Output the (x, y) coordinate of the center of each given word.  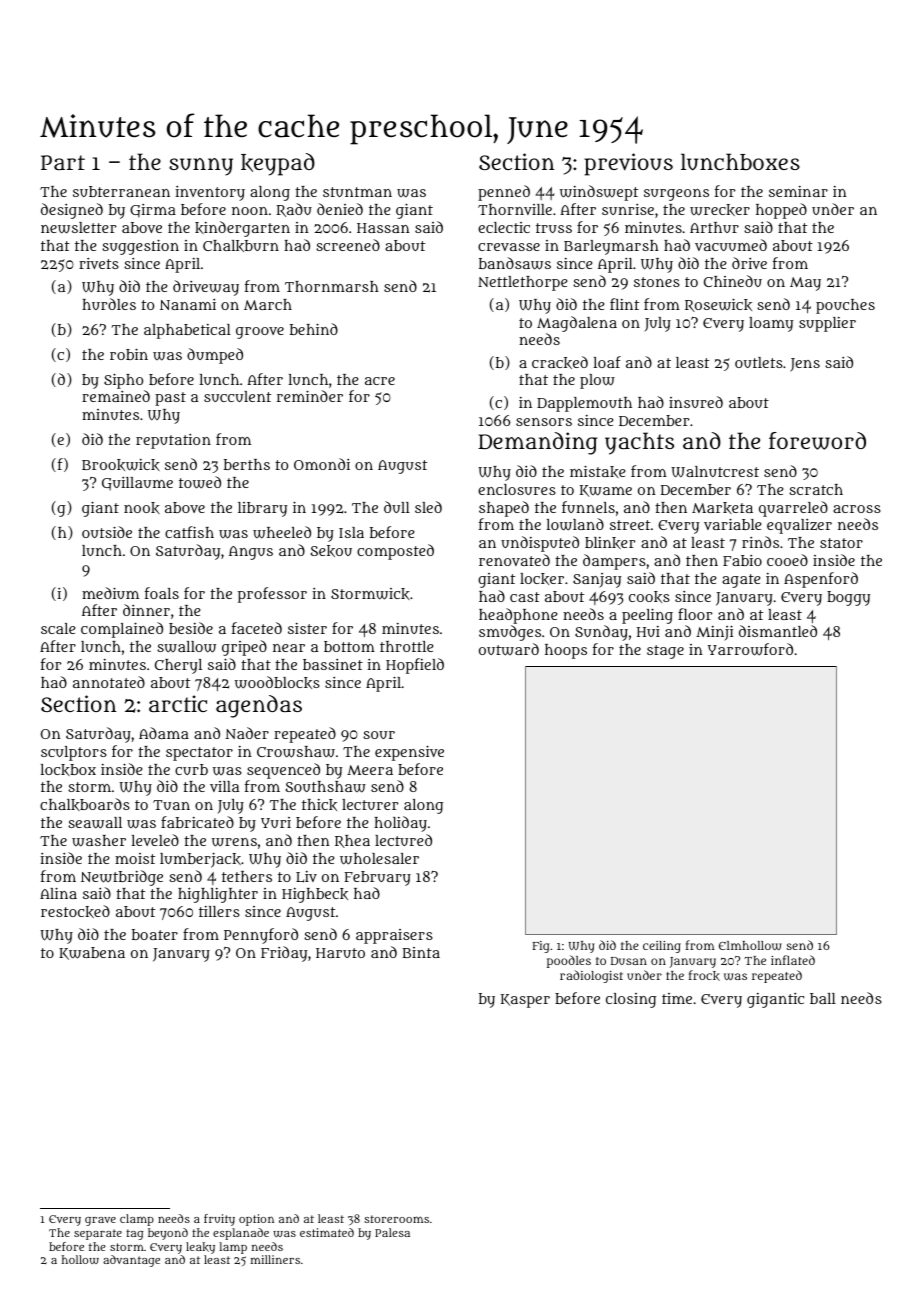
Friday (284, 954)
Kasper (525, 1001)
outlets (759, 362)
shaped (504, 509)
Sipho (123, 381)
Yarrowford (750, 649)
